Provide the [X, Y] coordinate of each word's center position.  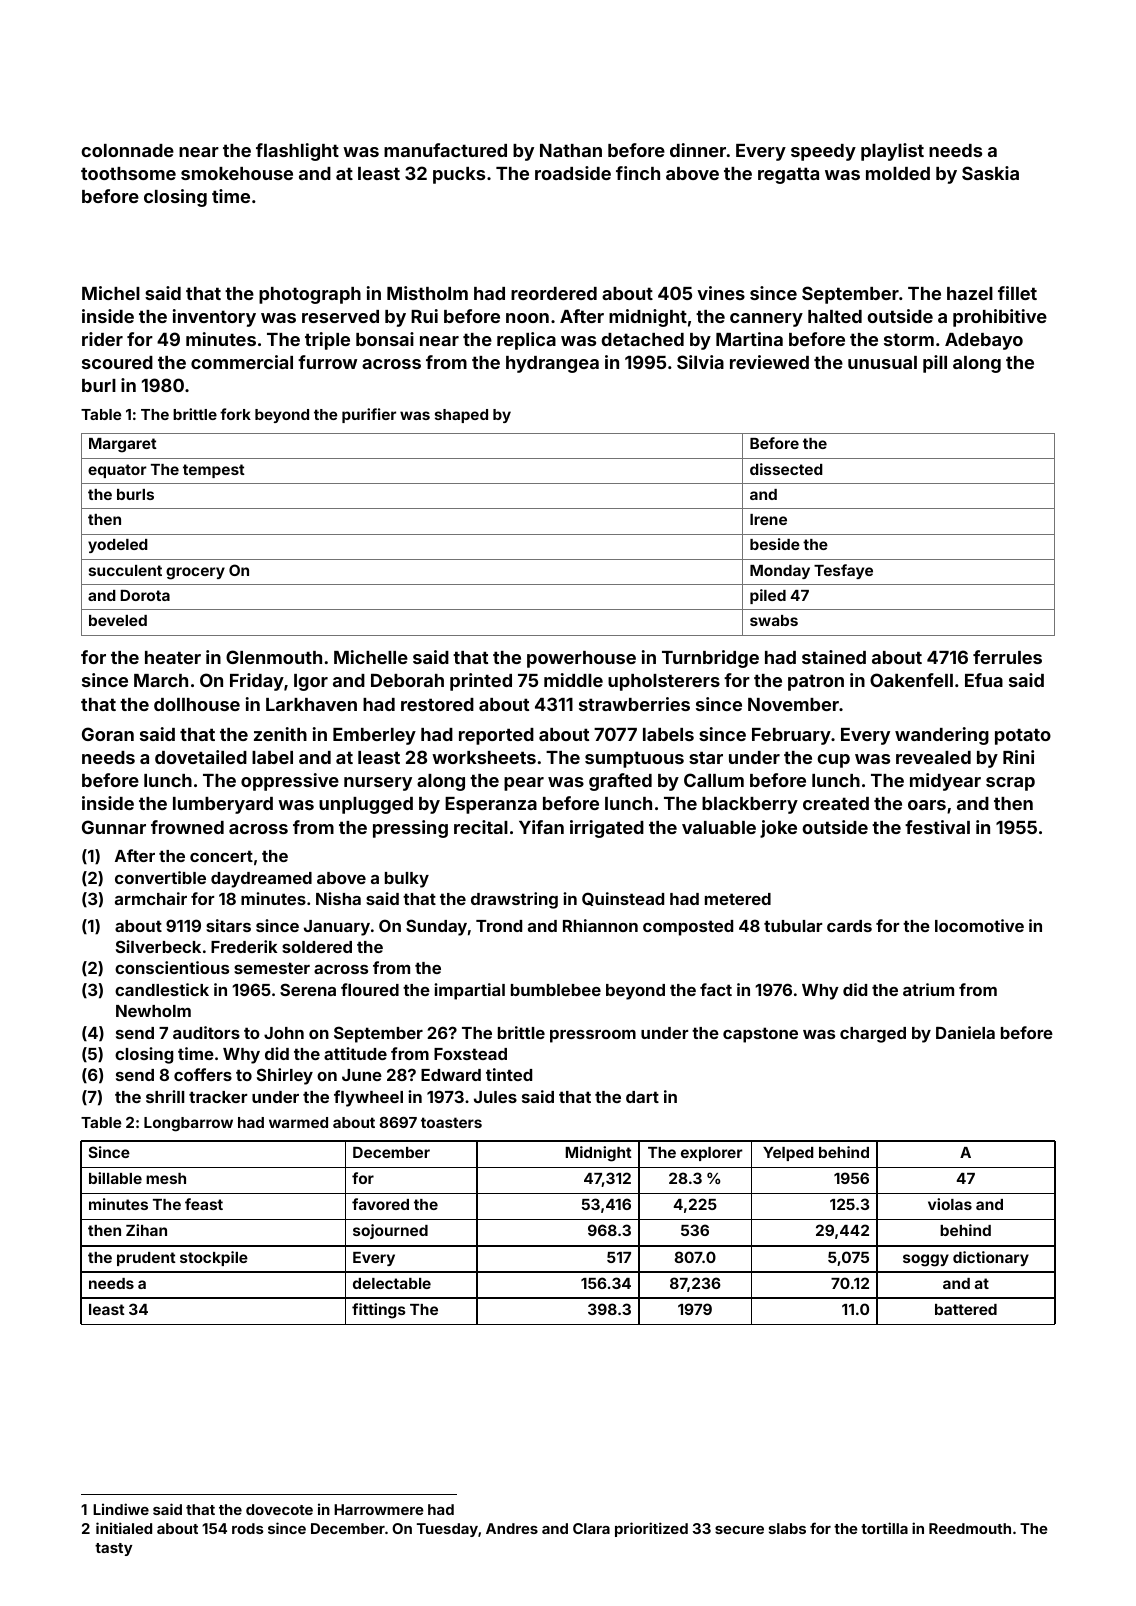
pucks [459, 175]
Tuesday [447, 1530]
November [793, 704]
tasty [113, 1549]
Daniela [965, 1032]
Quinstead [623, 899]
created [836, 803]
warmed [298, 1122]
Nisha [338, 898]
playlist [892, 152]
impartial [469, 991]
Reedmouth [970, 1528]
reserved [340, 316]
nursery [378, 784]
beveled [118, 620]
